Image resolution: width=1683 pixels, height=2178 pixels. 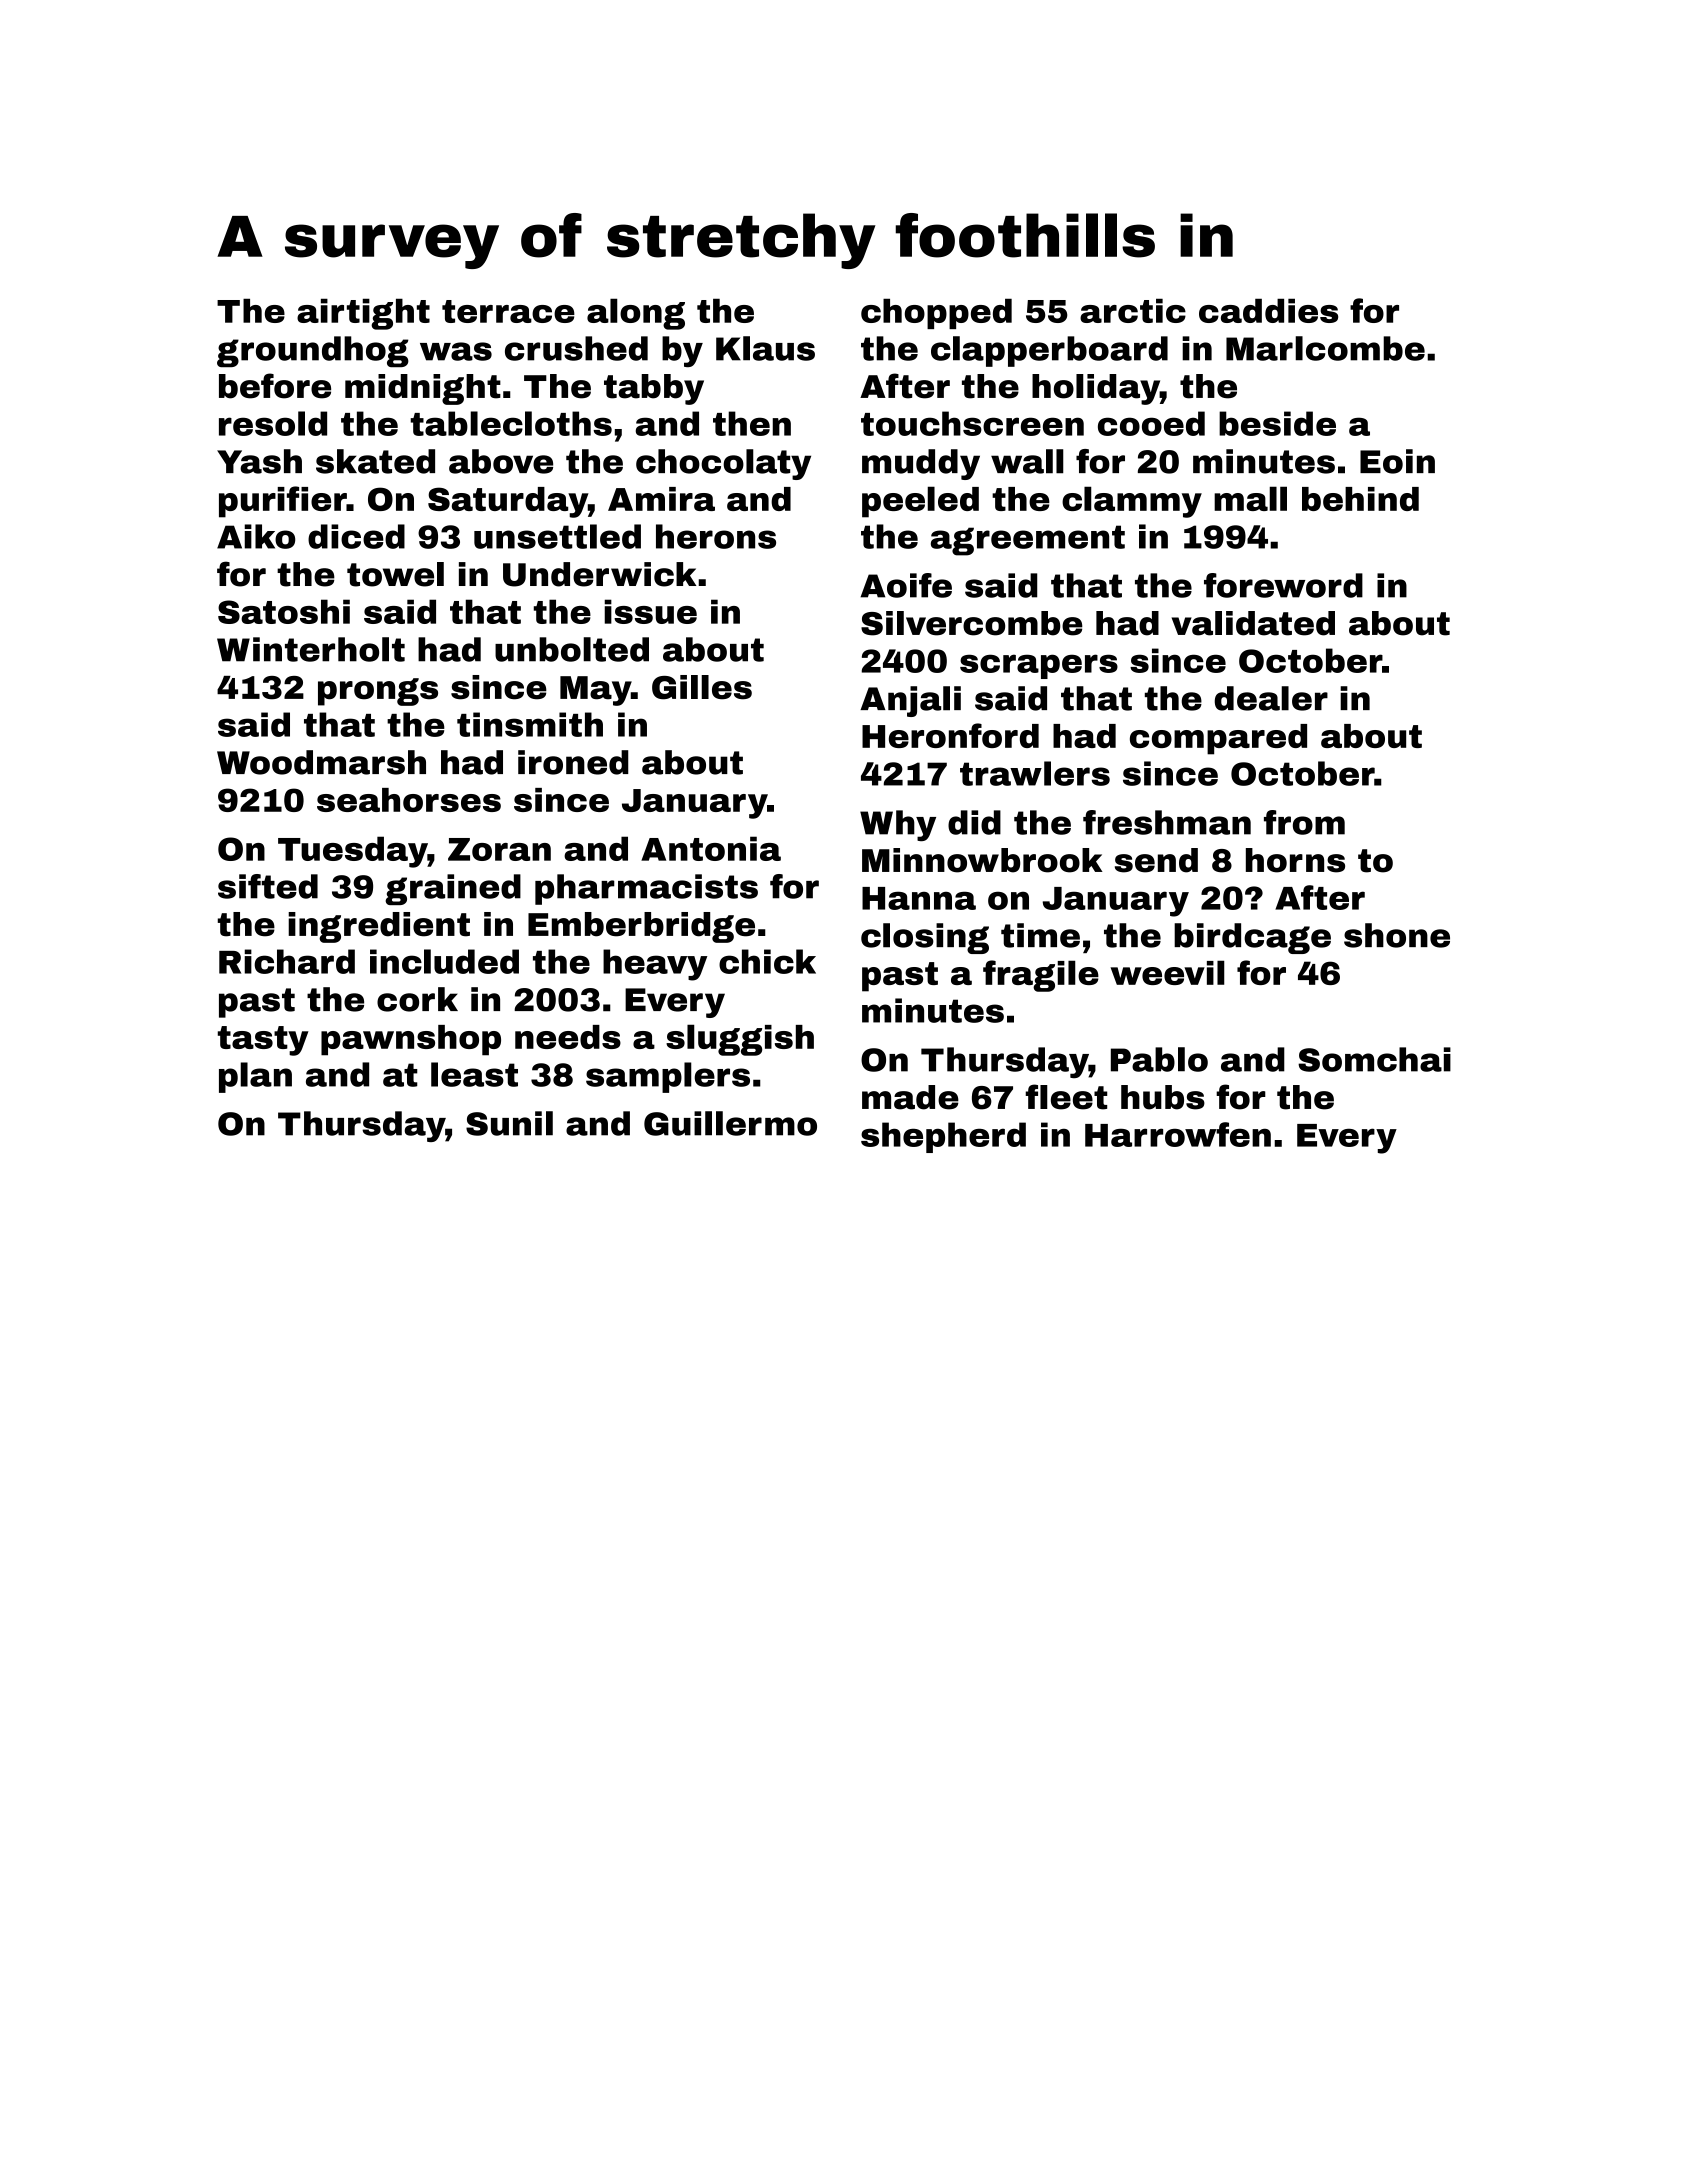 I want to click on pharmacists, so click(x=646, y=889).
